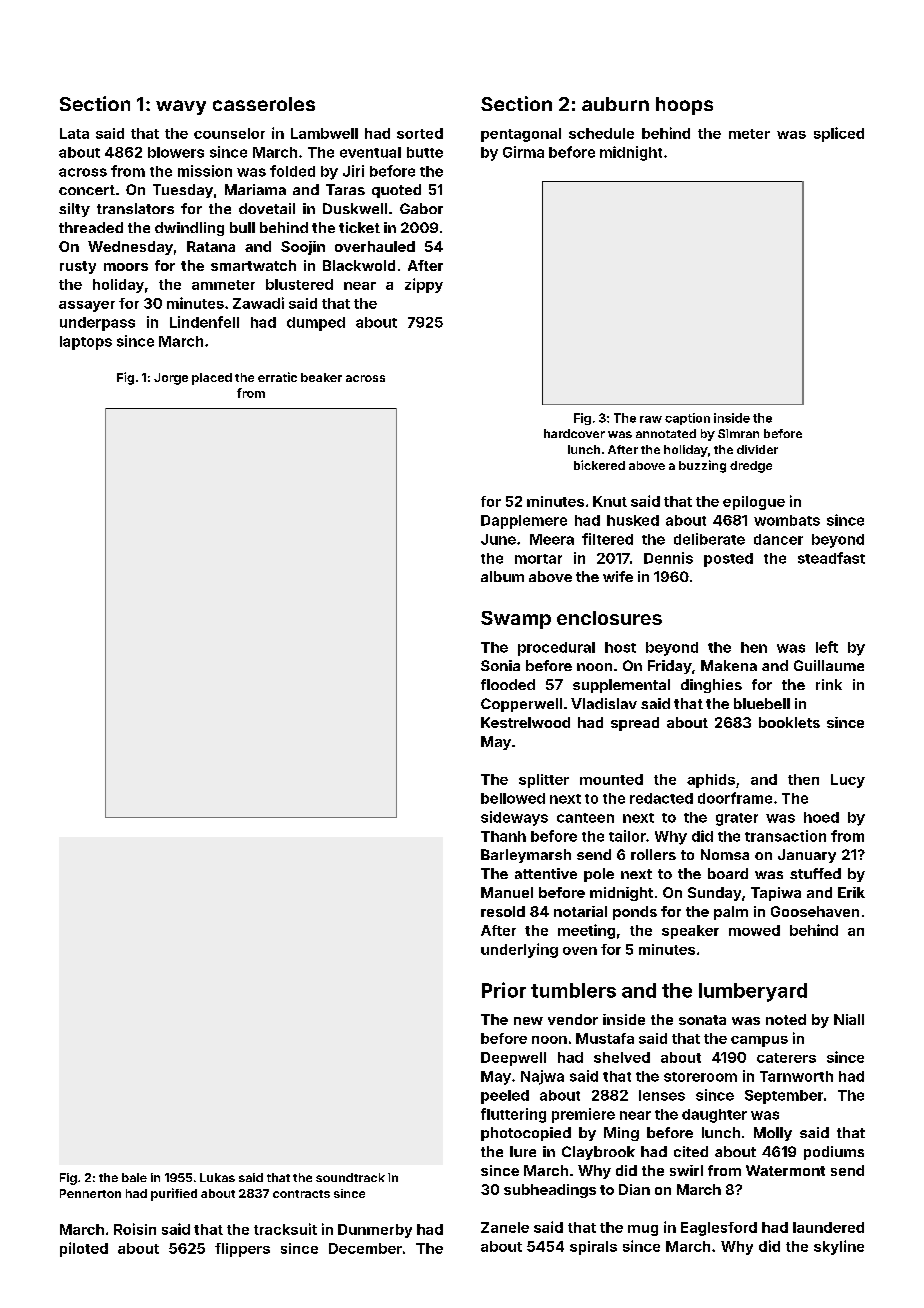 Image resolution: width=924 pixels, height=1308 pixels. What do you see at coordinates (242, 1250) in the document?
I see `flippers` at bounding box center [242, 1250].
